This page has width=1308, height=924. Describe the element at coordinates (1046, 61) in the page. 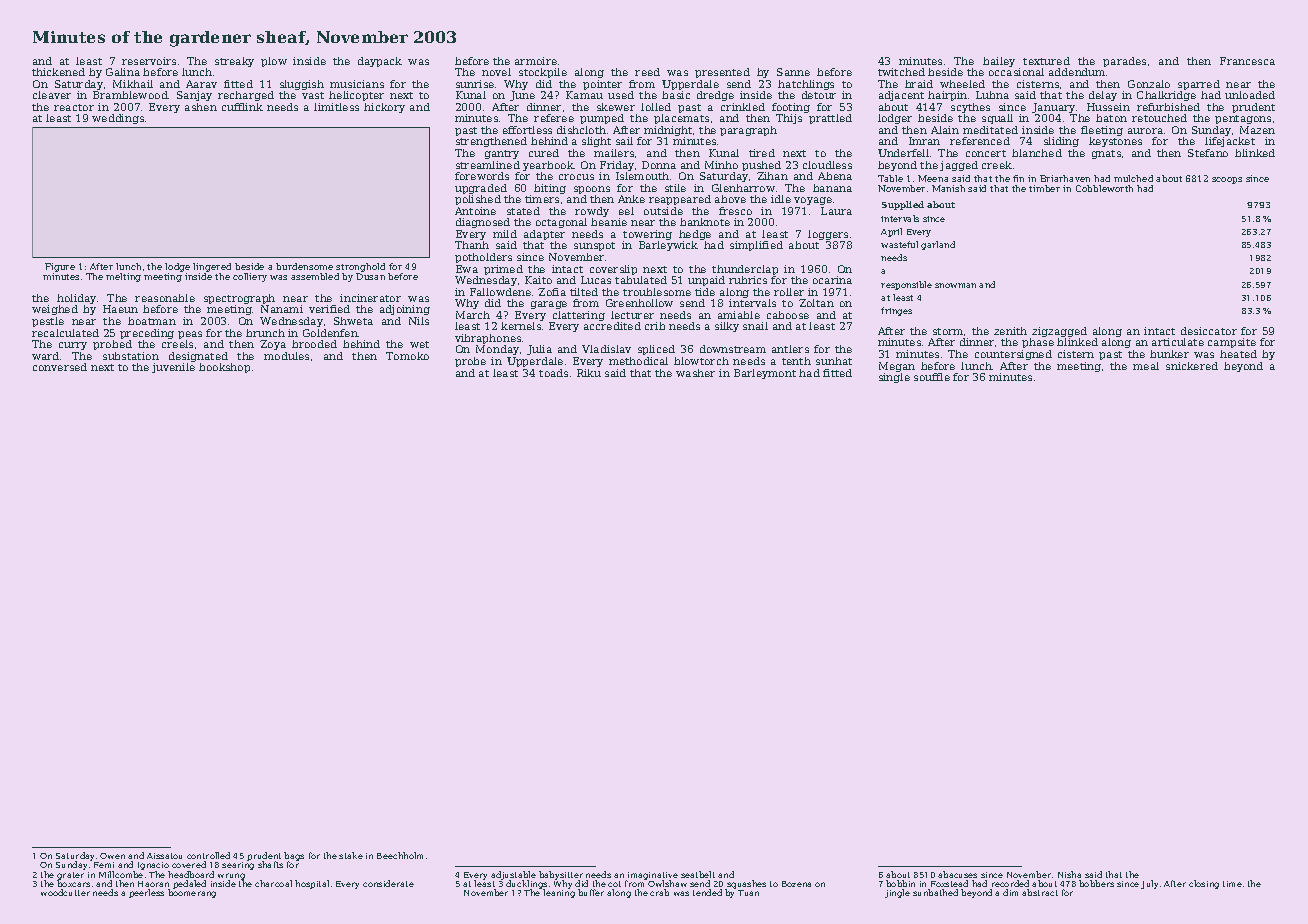

I see `textured` at that location.
